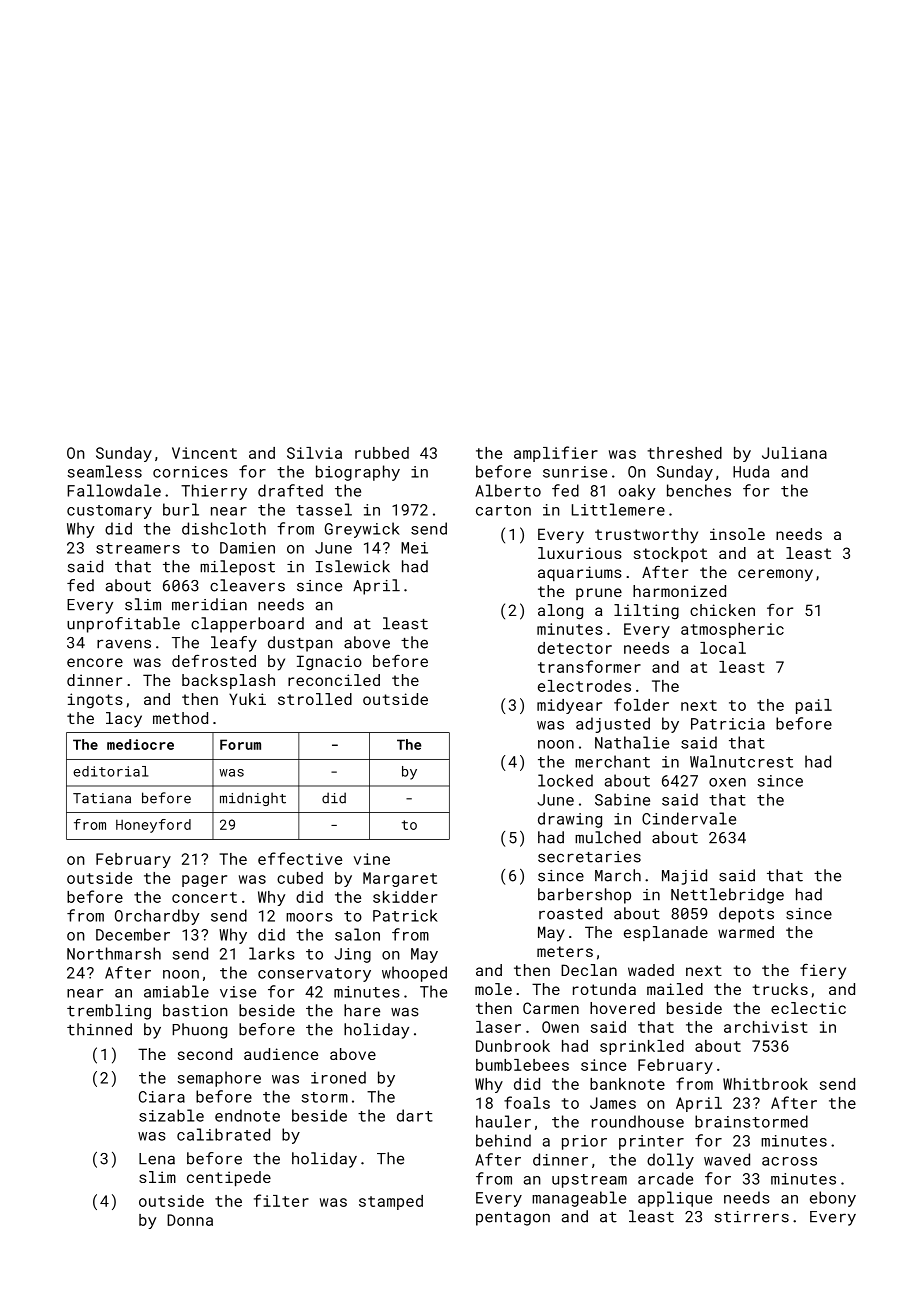  What do you see at coordinates (190, 1220) in the page?
I see `Donna` at bounding box center [190, 1220].
